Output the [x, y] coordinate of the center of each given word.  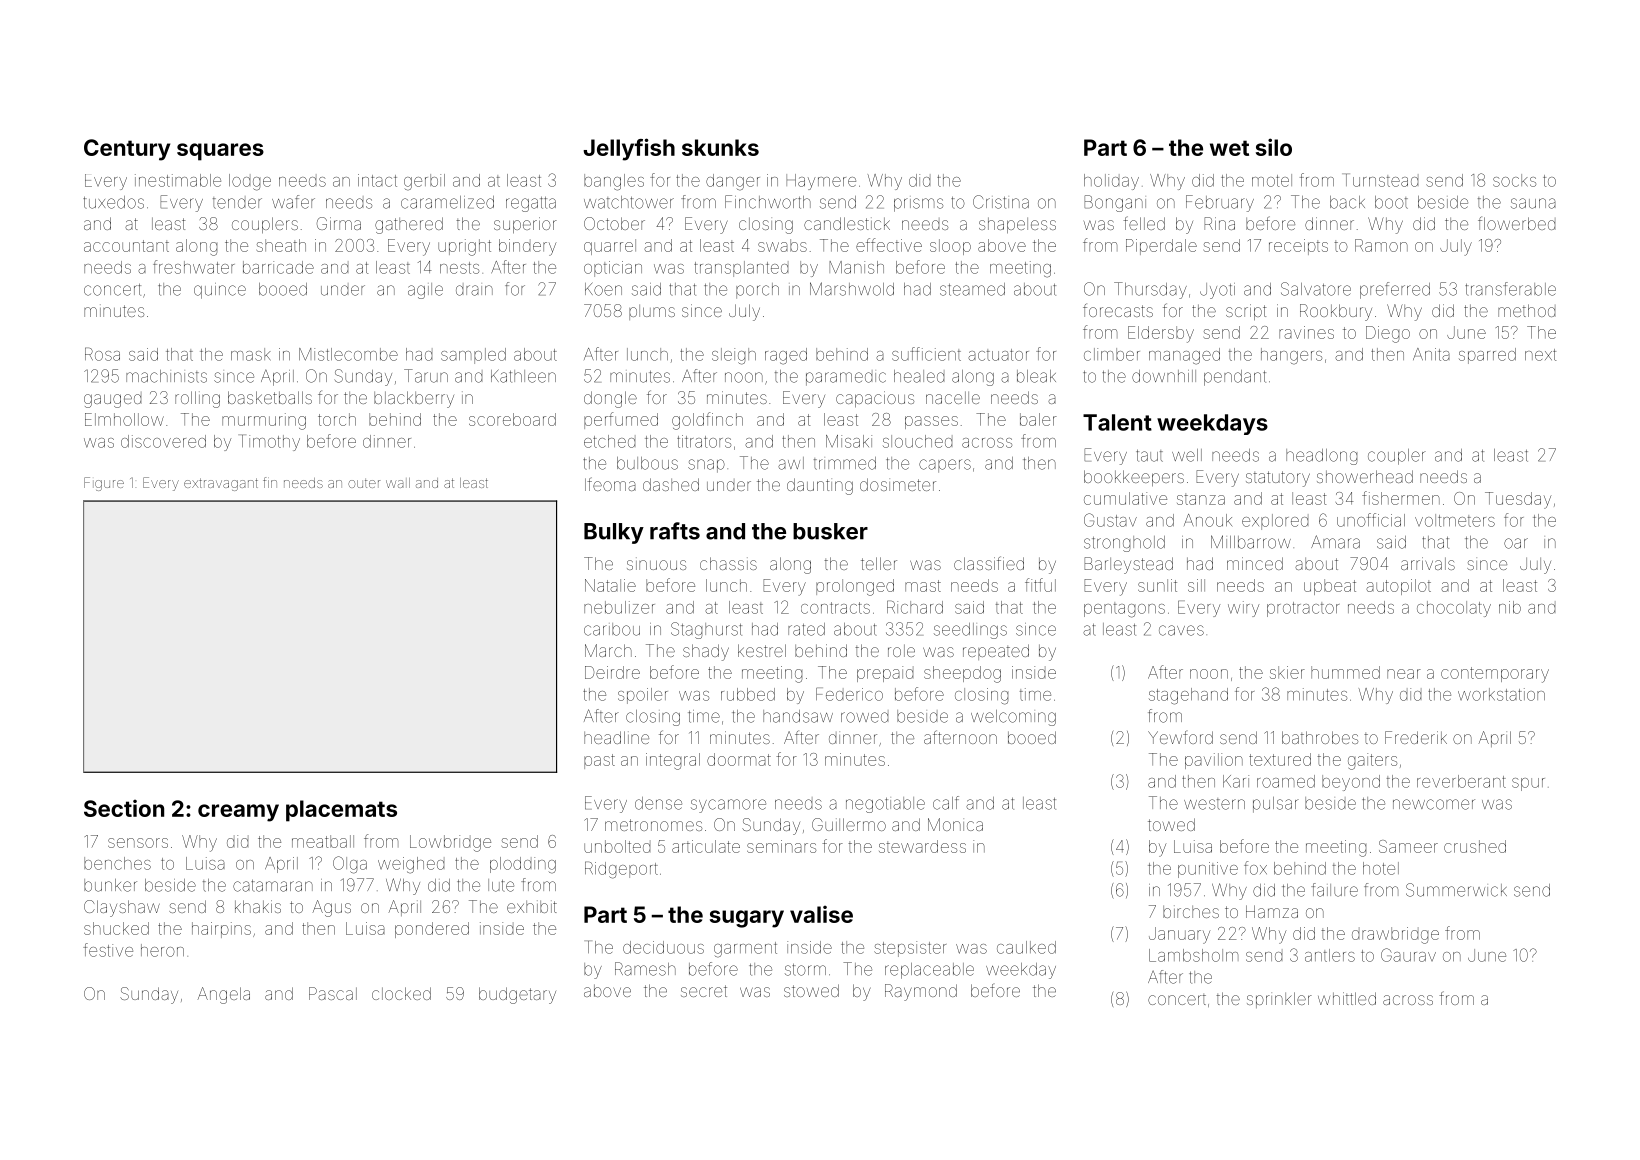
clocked [401, 993]
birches [1191, 911]
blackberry [414, 399]
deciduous [663, 947]
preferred [1395, 290]
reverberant [1461, 781]
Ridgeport [621, 870]
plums [652, 312]
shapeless [1017, 225]
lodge [250, 182]
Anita [1431, 354]
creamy [238, 813]
